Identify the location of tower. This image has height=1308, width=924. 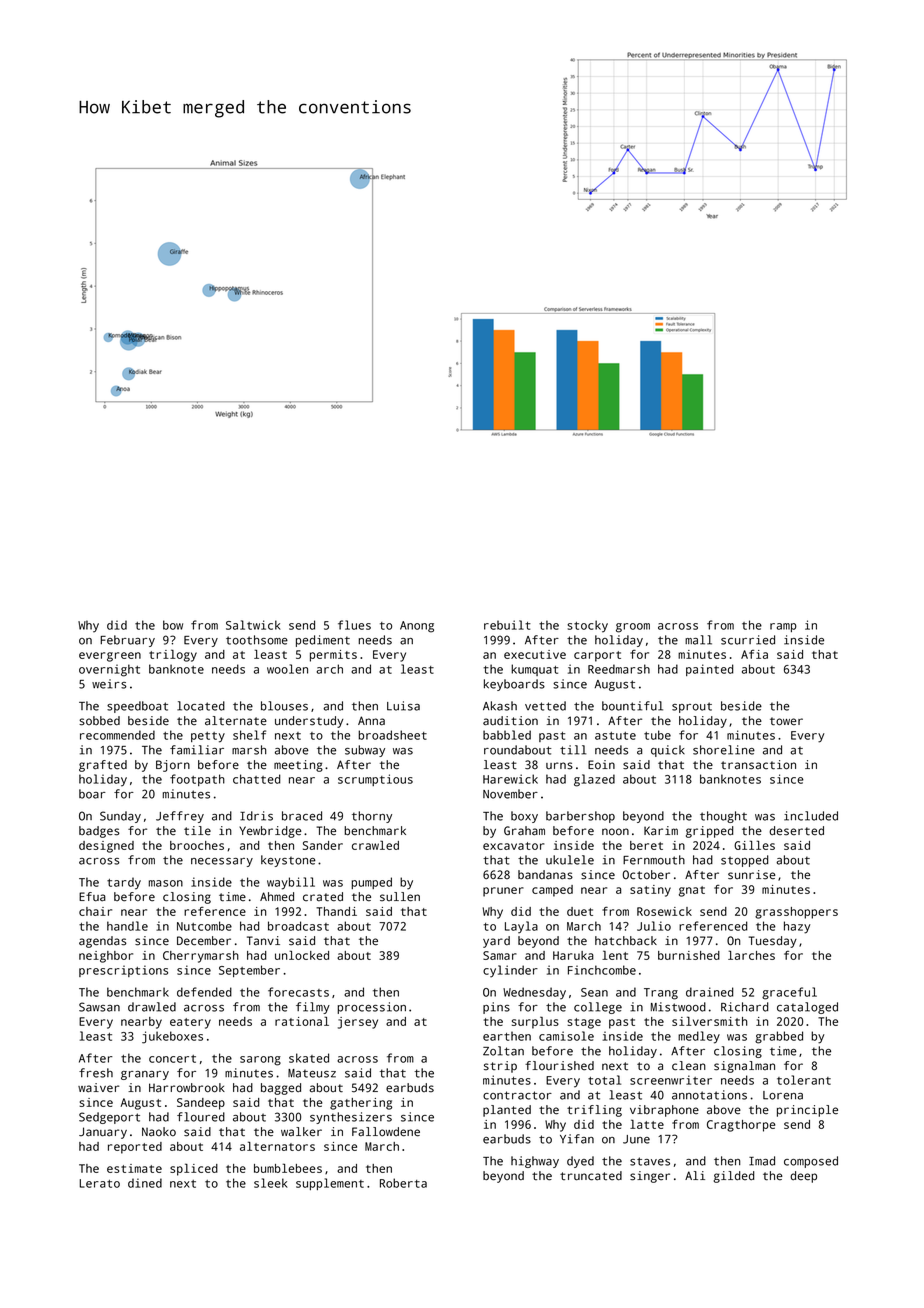
(786, 721).
